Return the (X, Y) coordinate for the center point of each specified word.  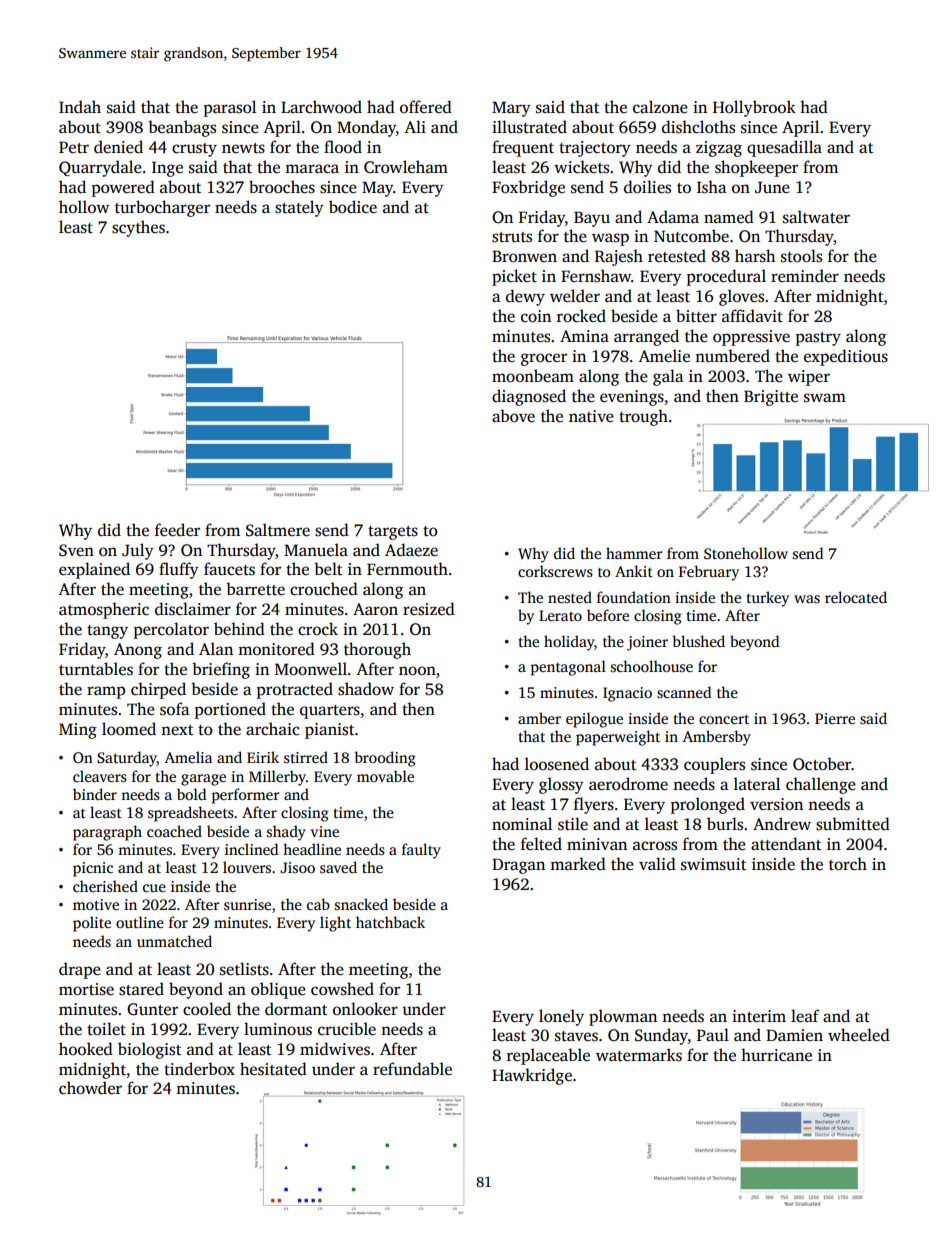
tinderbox (199, 1068)
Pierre (835, 718)
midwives (335, 1049)
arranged (646, 337)
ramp (106, 692)
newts (243, 148)
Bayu (592, 219)
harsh (755, 256)
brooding (385, 759)
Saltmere (278, 530)
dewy (525, 297)
